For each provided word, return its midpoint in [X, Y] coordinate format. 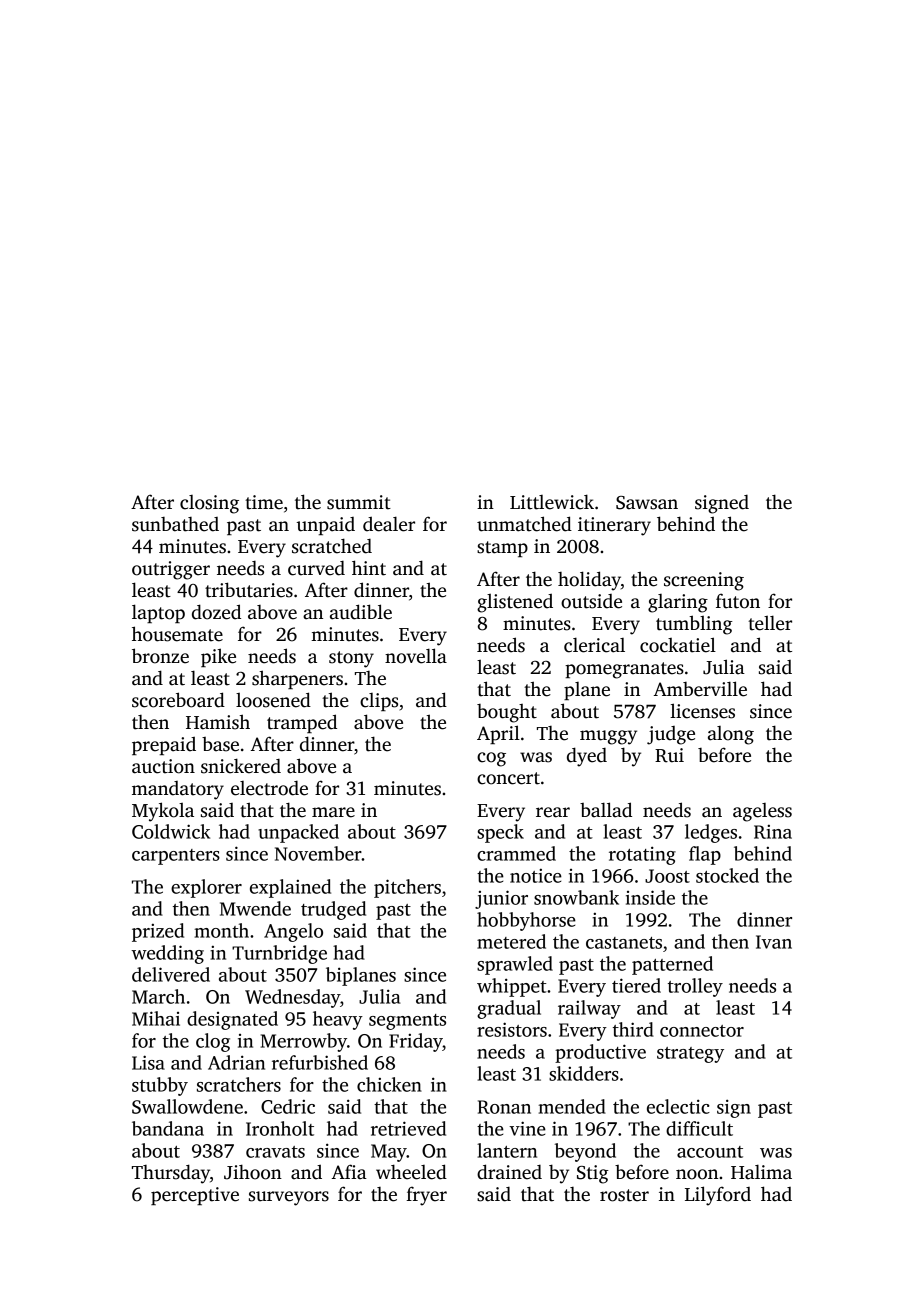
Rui [669, 755]
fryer [426, 1196]
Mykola [163, 812]
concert [508, 778]
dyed [587, 757]
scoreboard [178, 700]
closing [209, 504]
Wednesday [292, 998]
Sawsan [647, 503]
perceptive [195, 1196]
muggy [608, 737]
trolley [695, 987]
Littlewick [552, 502]
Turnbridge [279, 954]
